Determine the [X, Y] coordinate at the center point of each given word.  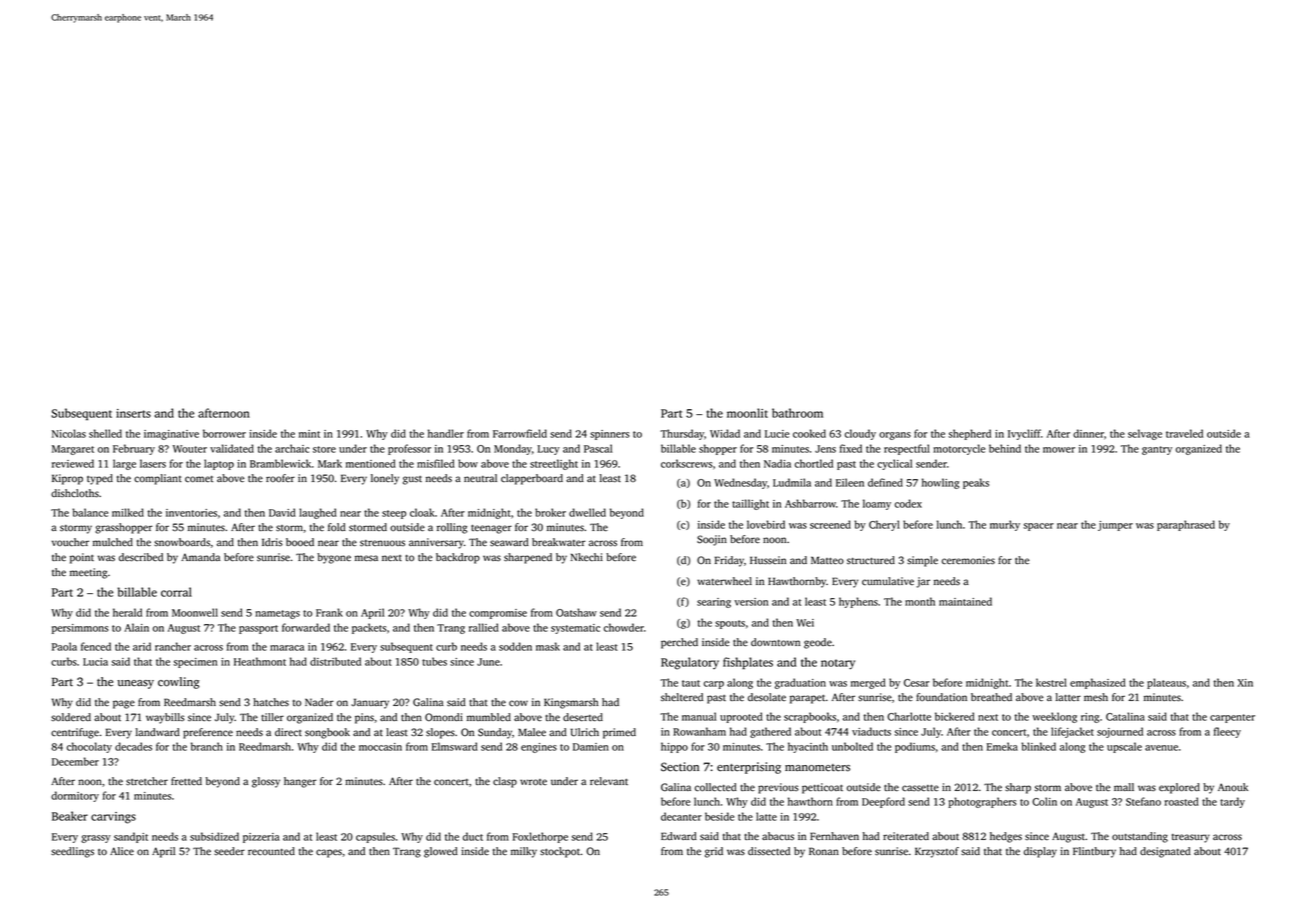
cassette [920, 788]
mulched [113, 542]
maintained [965, 601]
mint [309, 434]
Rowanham [699, 731]
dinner [1088, 433]
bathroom [797, 413]
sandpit [131, 837]
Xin [1245, 683]
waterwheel [724, 581]
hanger [300, 782]
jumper [1115, 526]
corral [176, 592]
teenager [491, 529]
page [124, 704]
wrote [533, 782]
